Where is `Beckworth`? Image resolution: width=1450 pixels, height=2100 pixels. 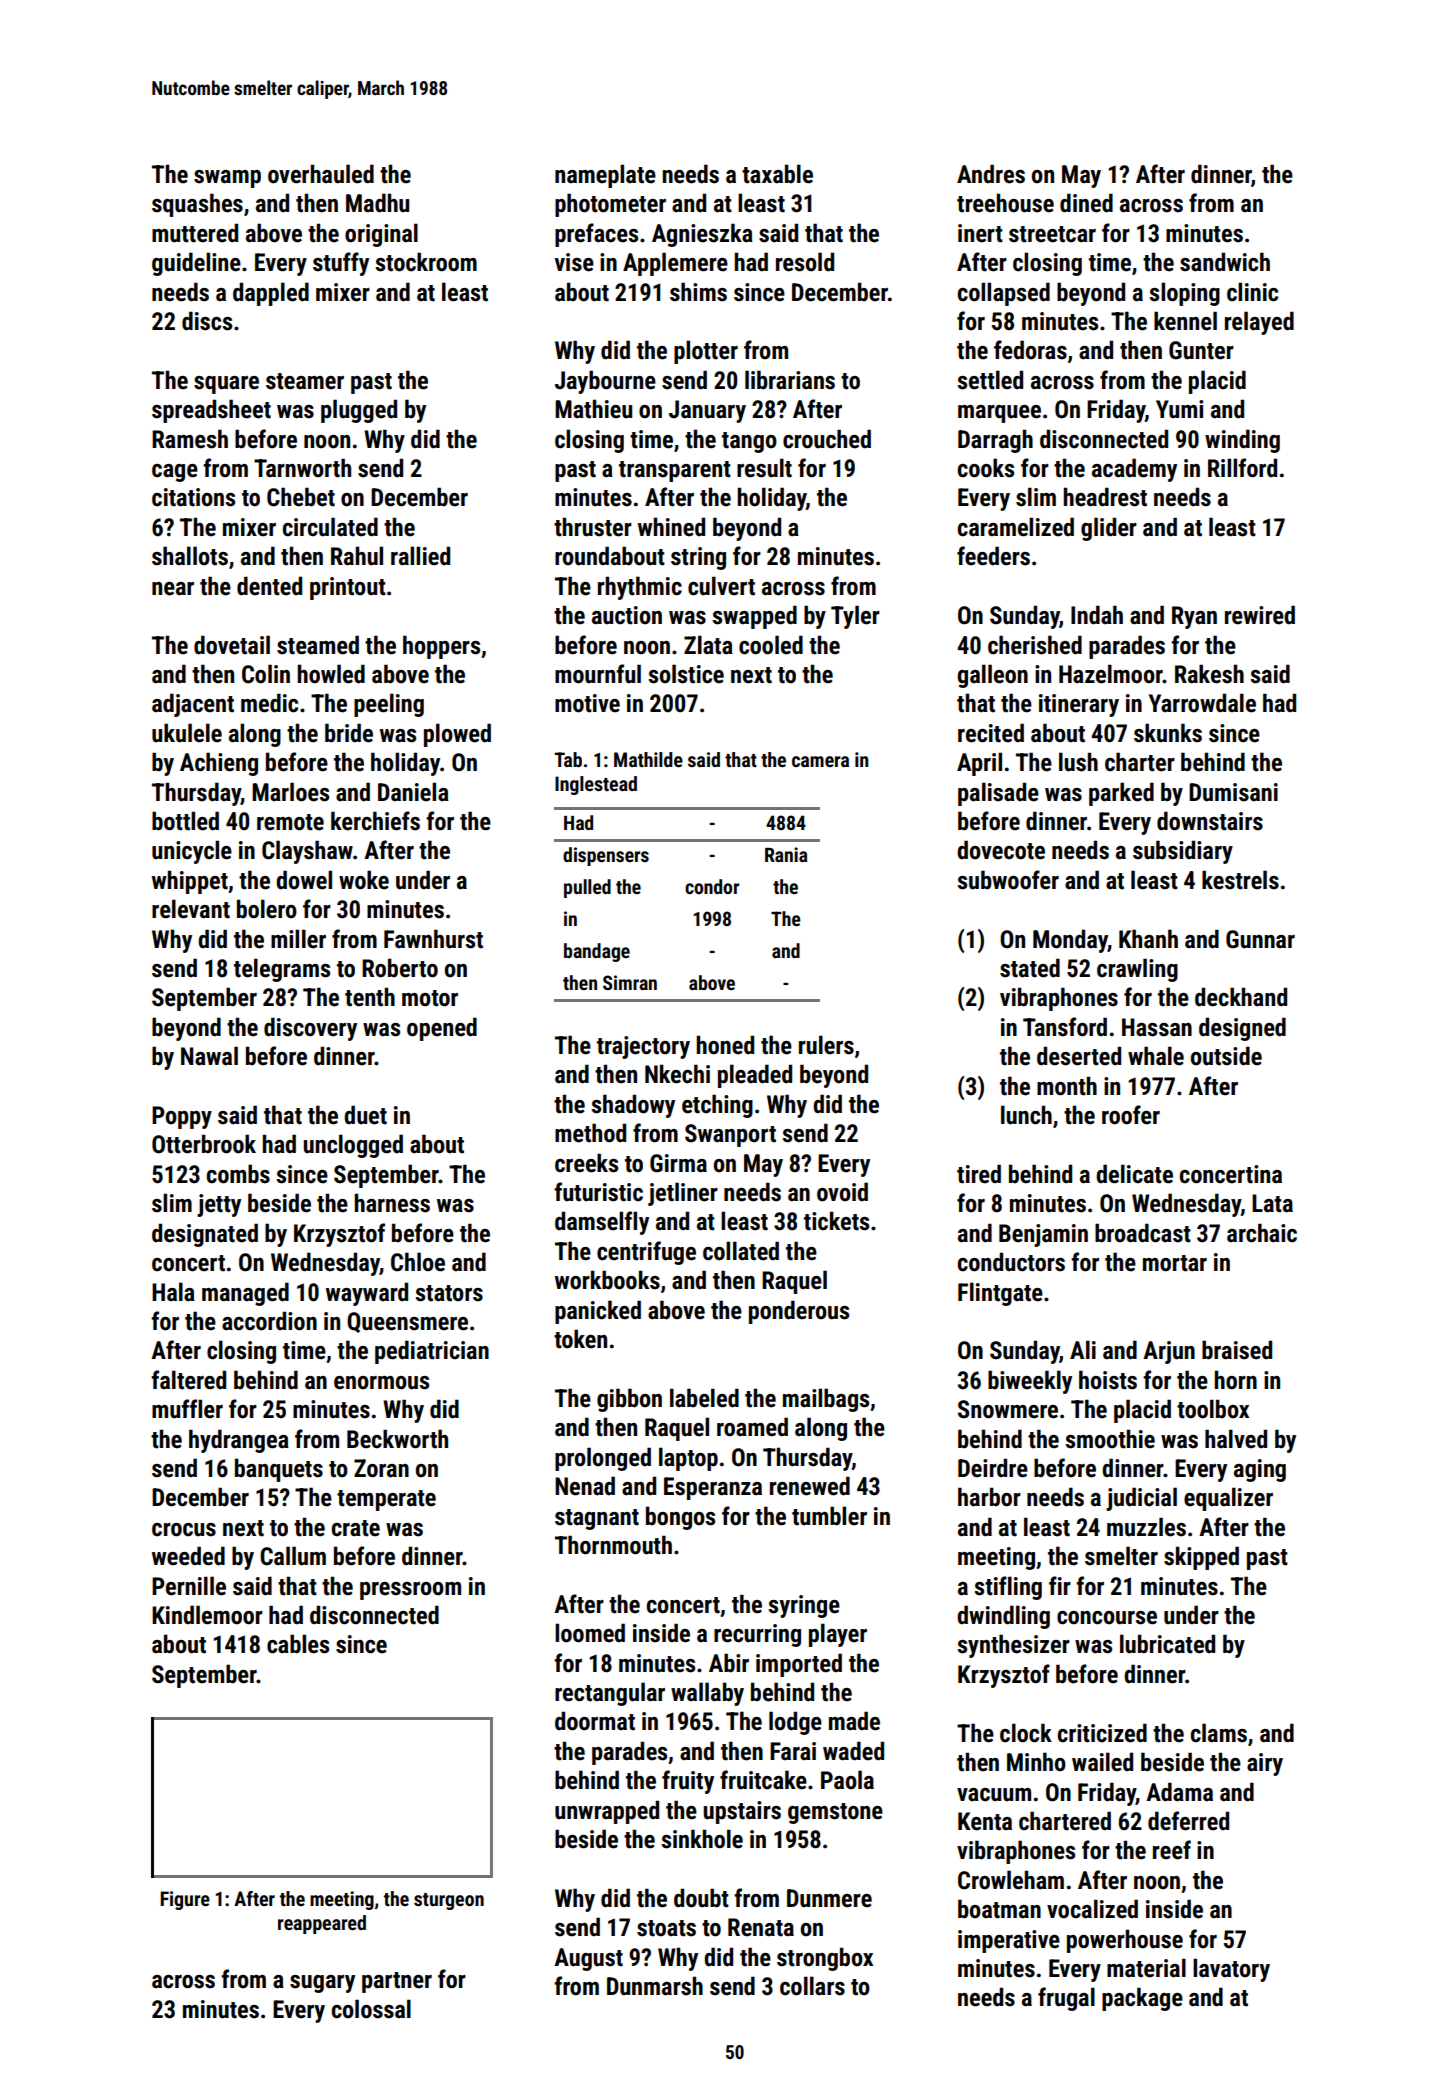 Beckworth is located at coordinates (397, 1439).
